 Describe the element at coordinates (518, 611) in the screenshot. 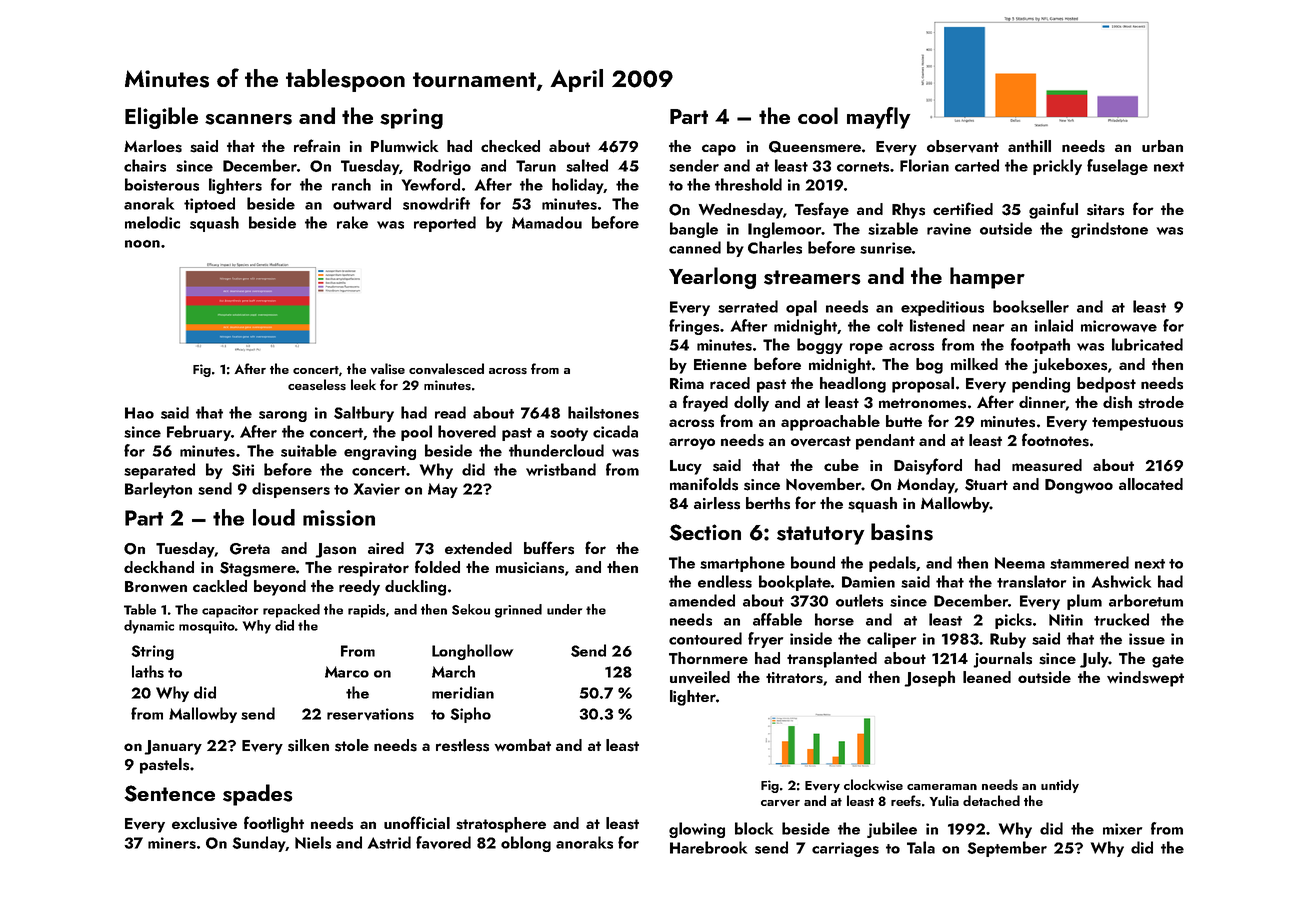

I see `grinned` at that location.
